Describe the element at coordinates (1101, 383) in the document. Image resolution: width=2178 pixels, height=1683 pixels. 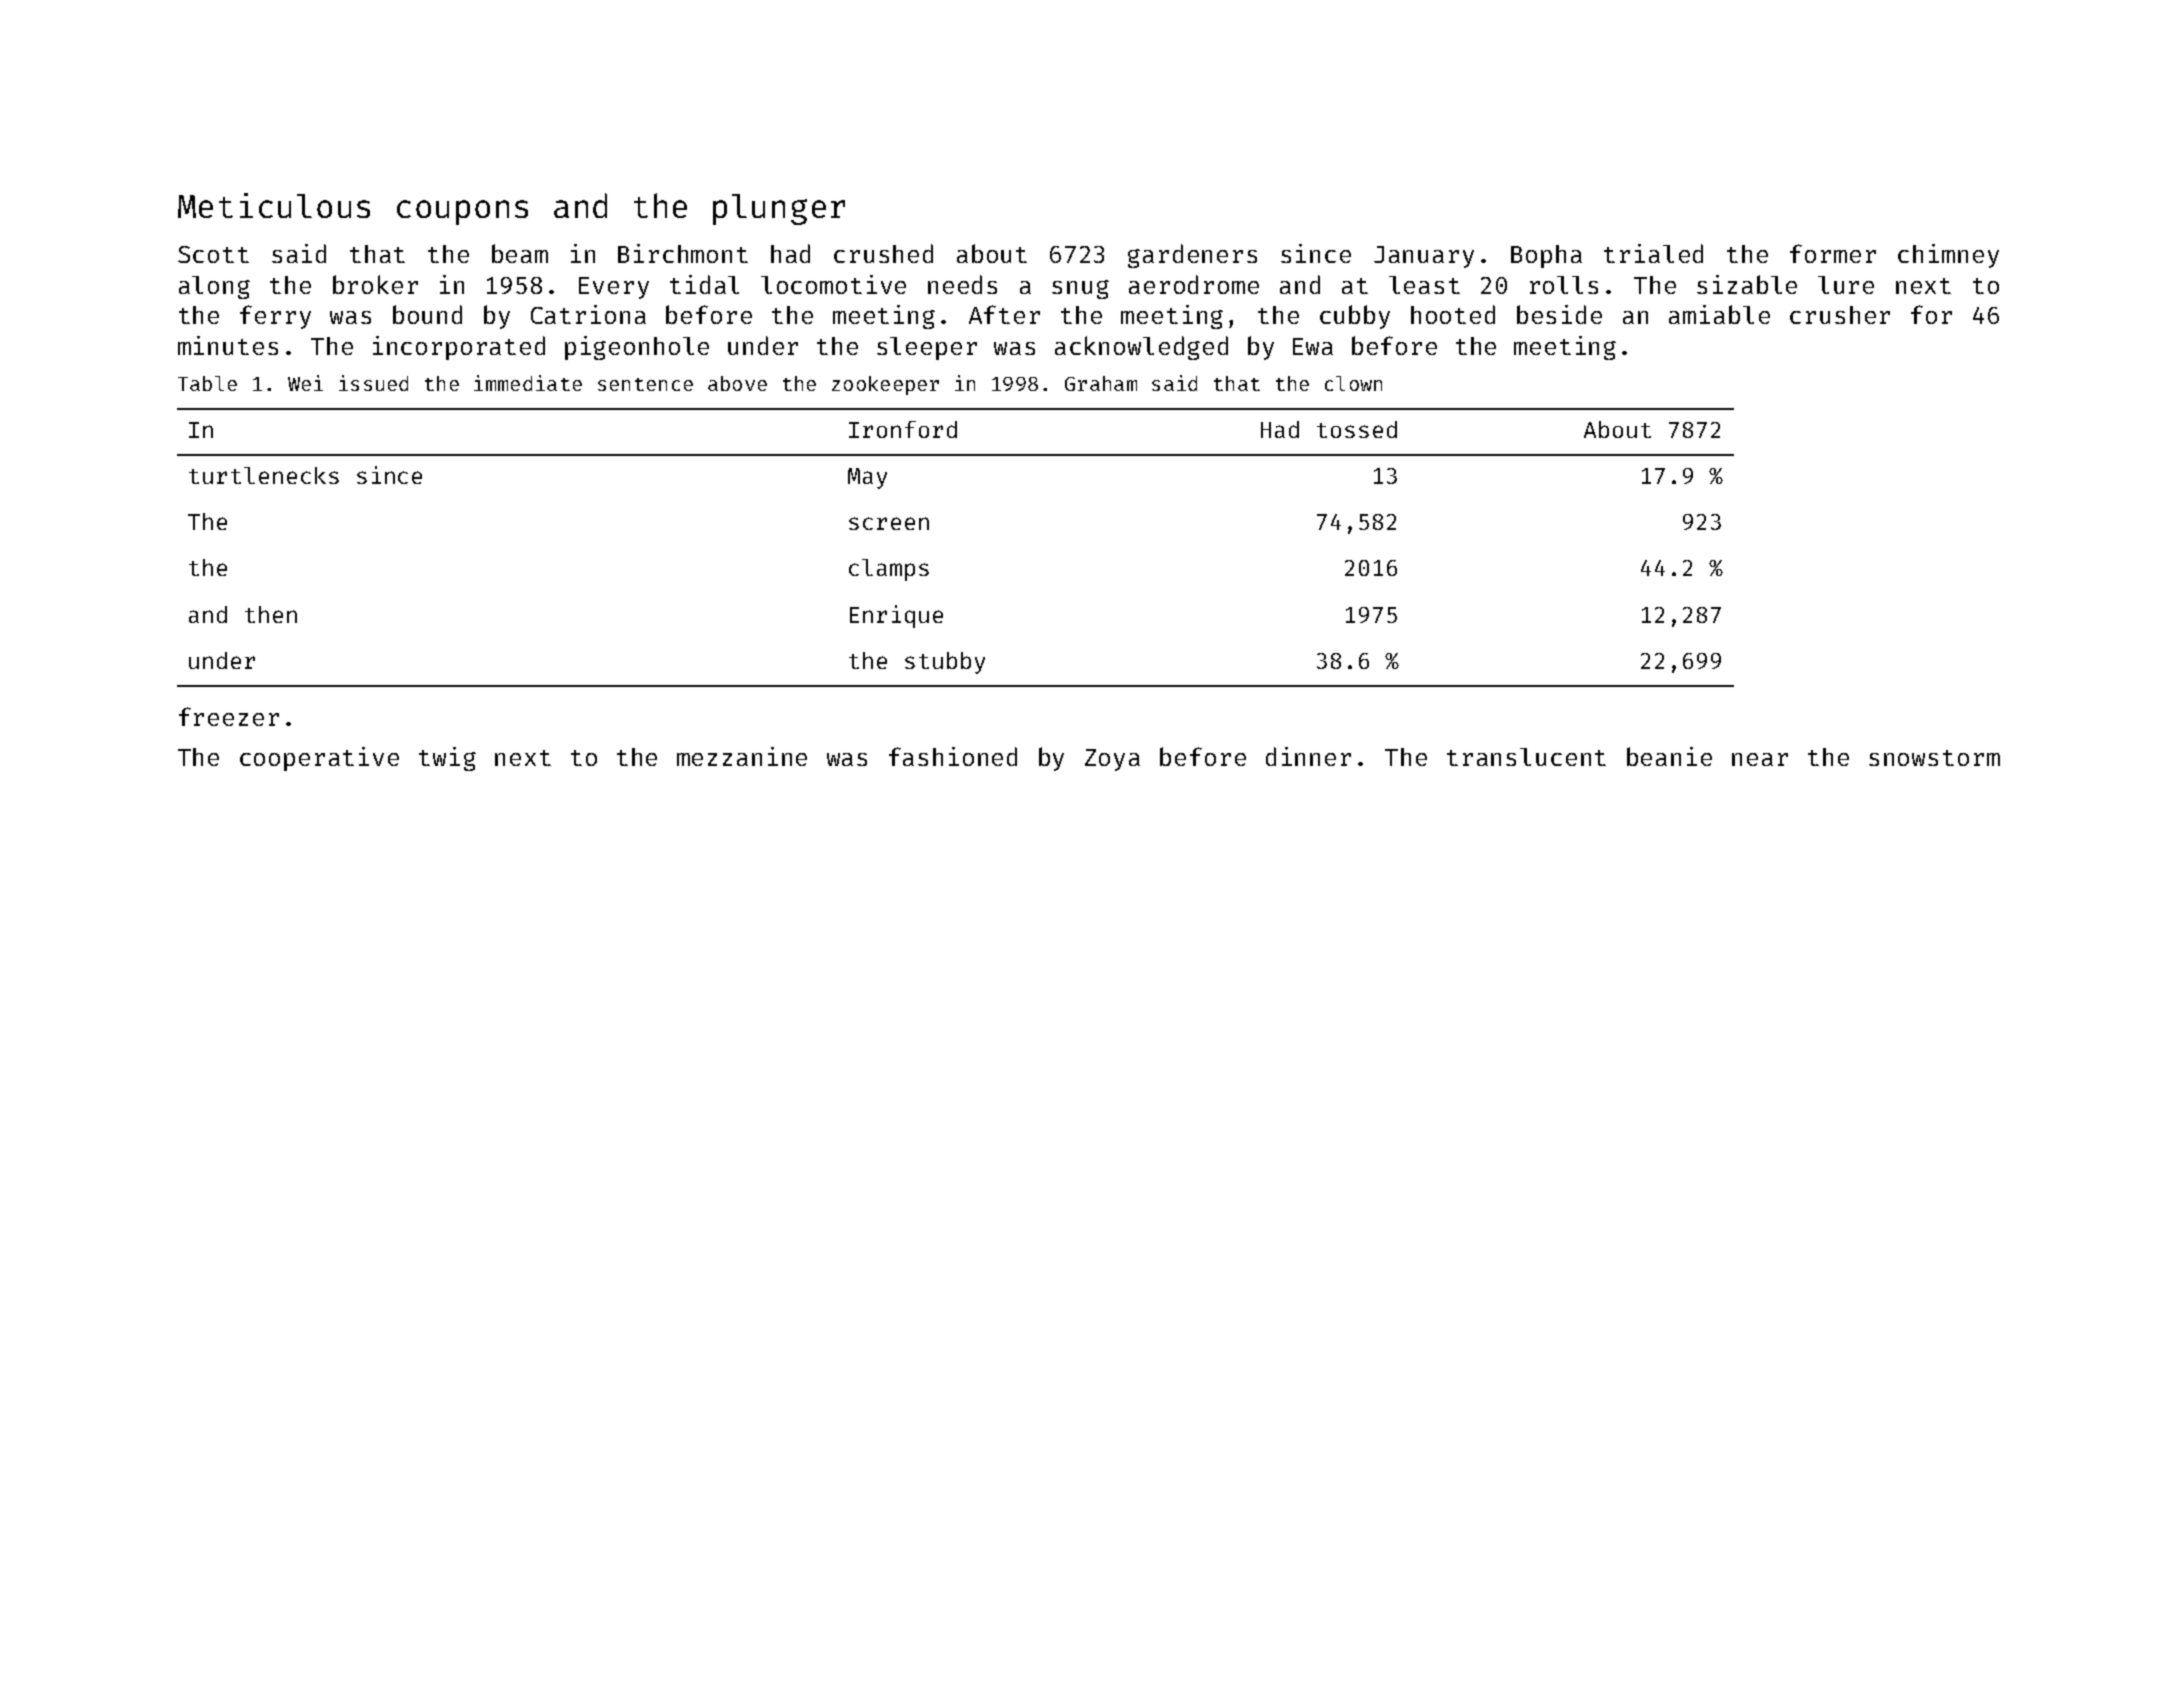
I see `Graham` at that location.
